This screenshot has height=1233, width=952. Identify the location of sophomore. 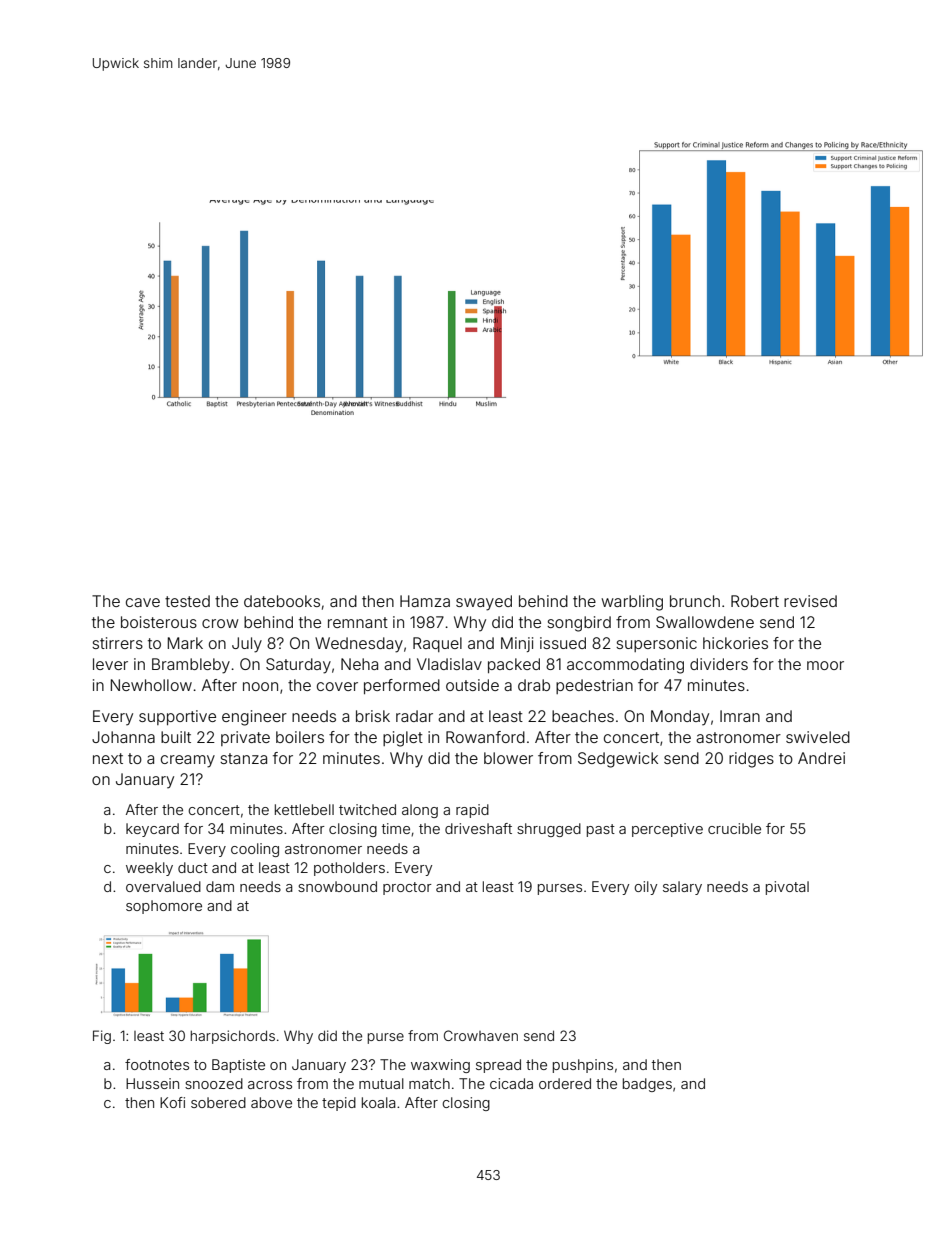
(164, 907).
